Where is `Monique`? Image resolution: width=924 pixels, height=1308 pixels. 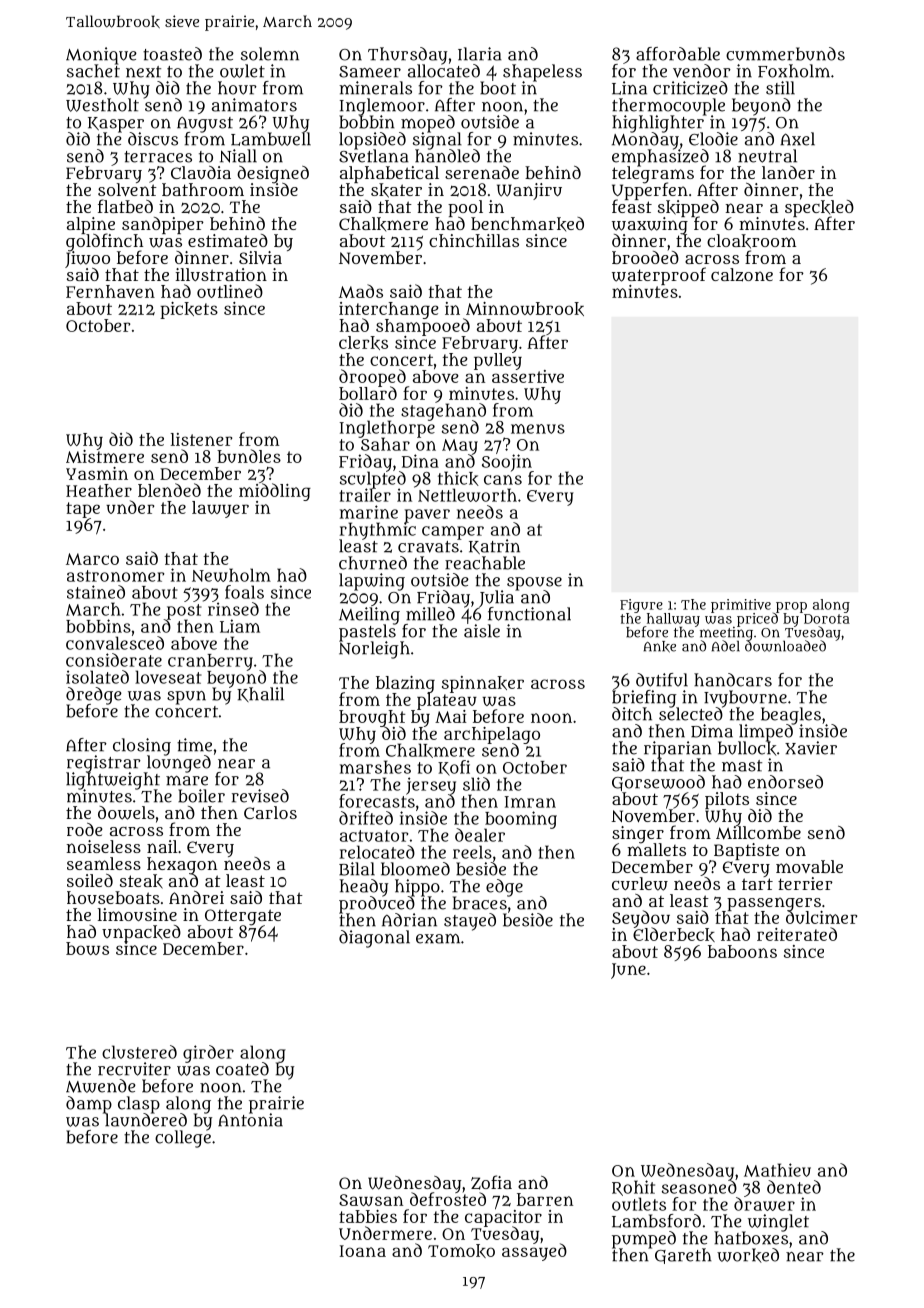 Monique is located at coordinates (101, 56).
